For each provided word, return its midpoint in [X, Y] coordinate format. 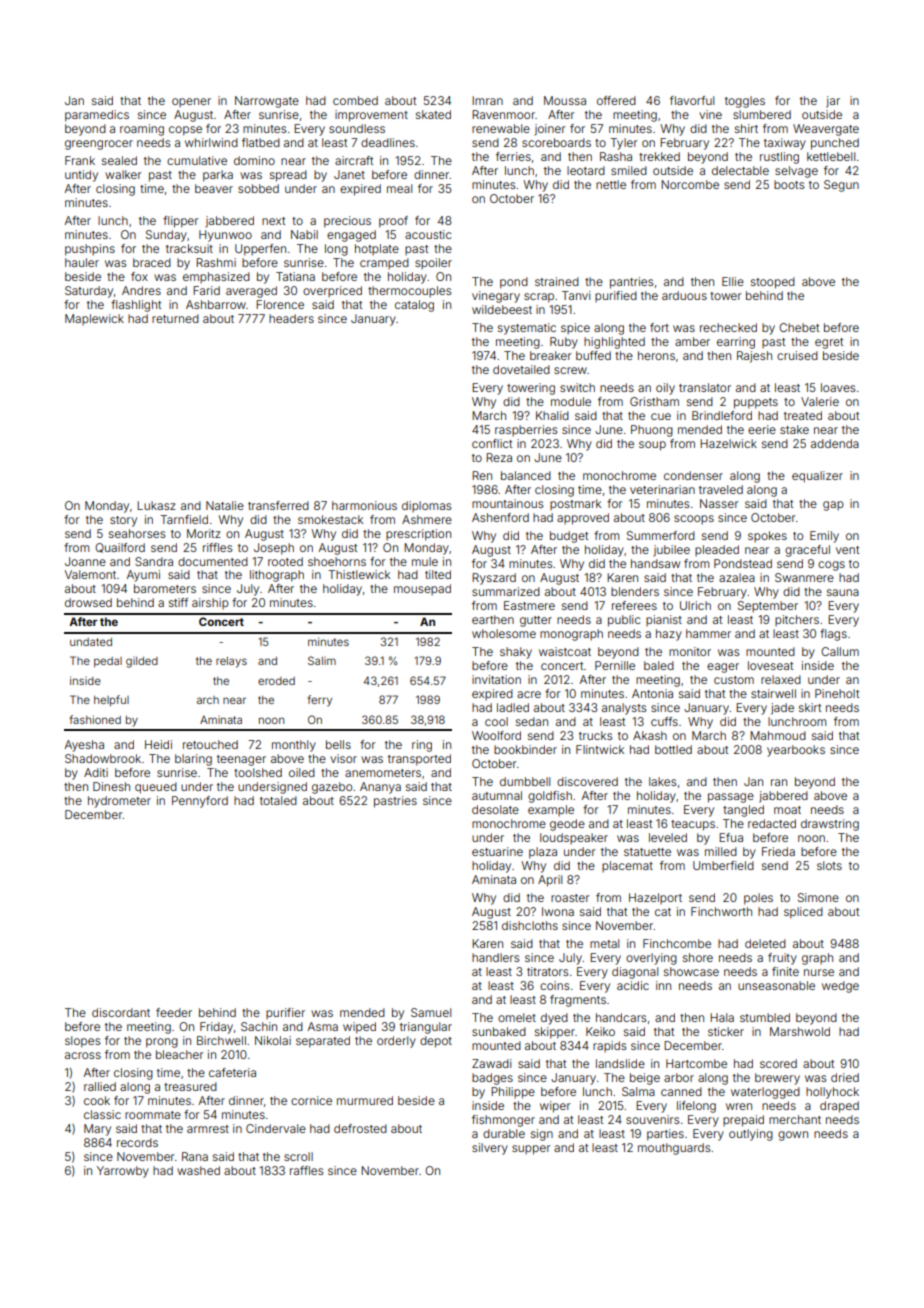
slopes [82, 1042]
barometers [165, 588]
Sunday [166, 236]
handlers [495, 957]
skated [433, 114]
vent [847, 550]
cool [496, 721]
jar [833, 102]
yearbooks [796, 751]
